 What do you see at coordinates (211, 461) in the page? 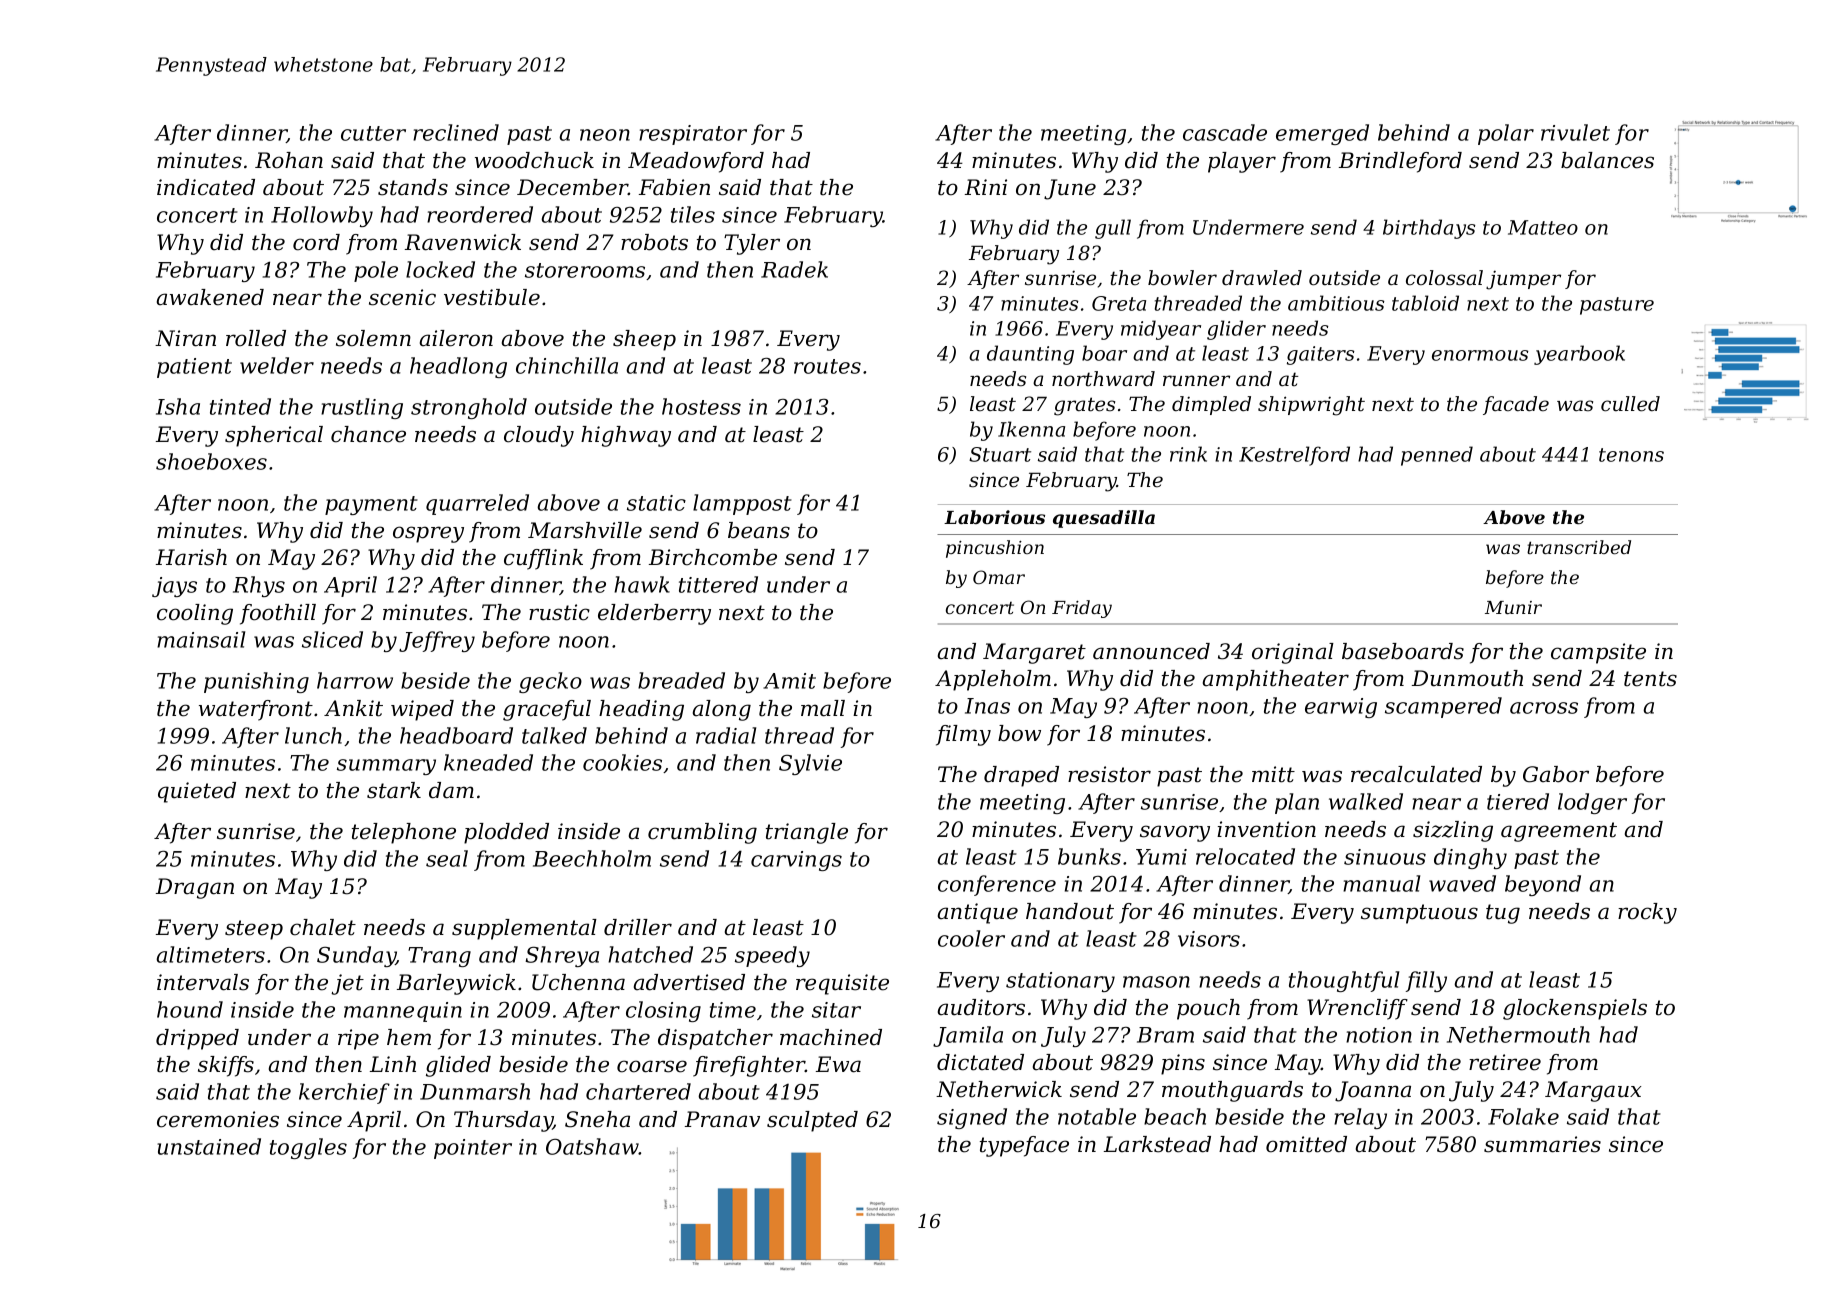
I see `shoeboxes` at bounding box center [211, 461].
